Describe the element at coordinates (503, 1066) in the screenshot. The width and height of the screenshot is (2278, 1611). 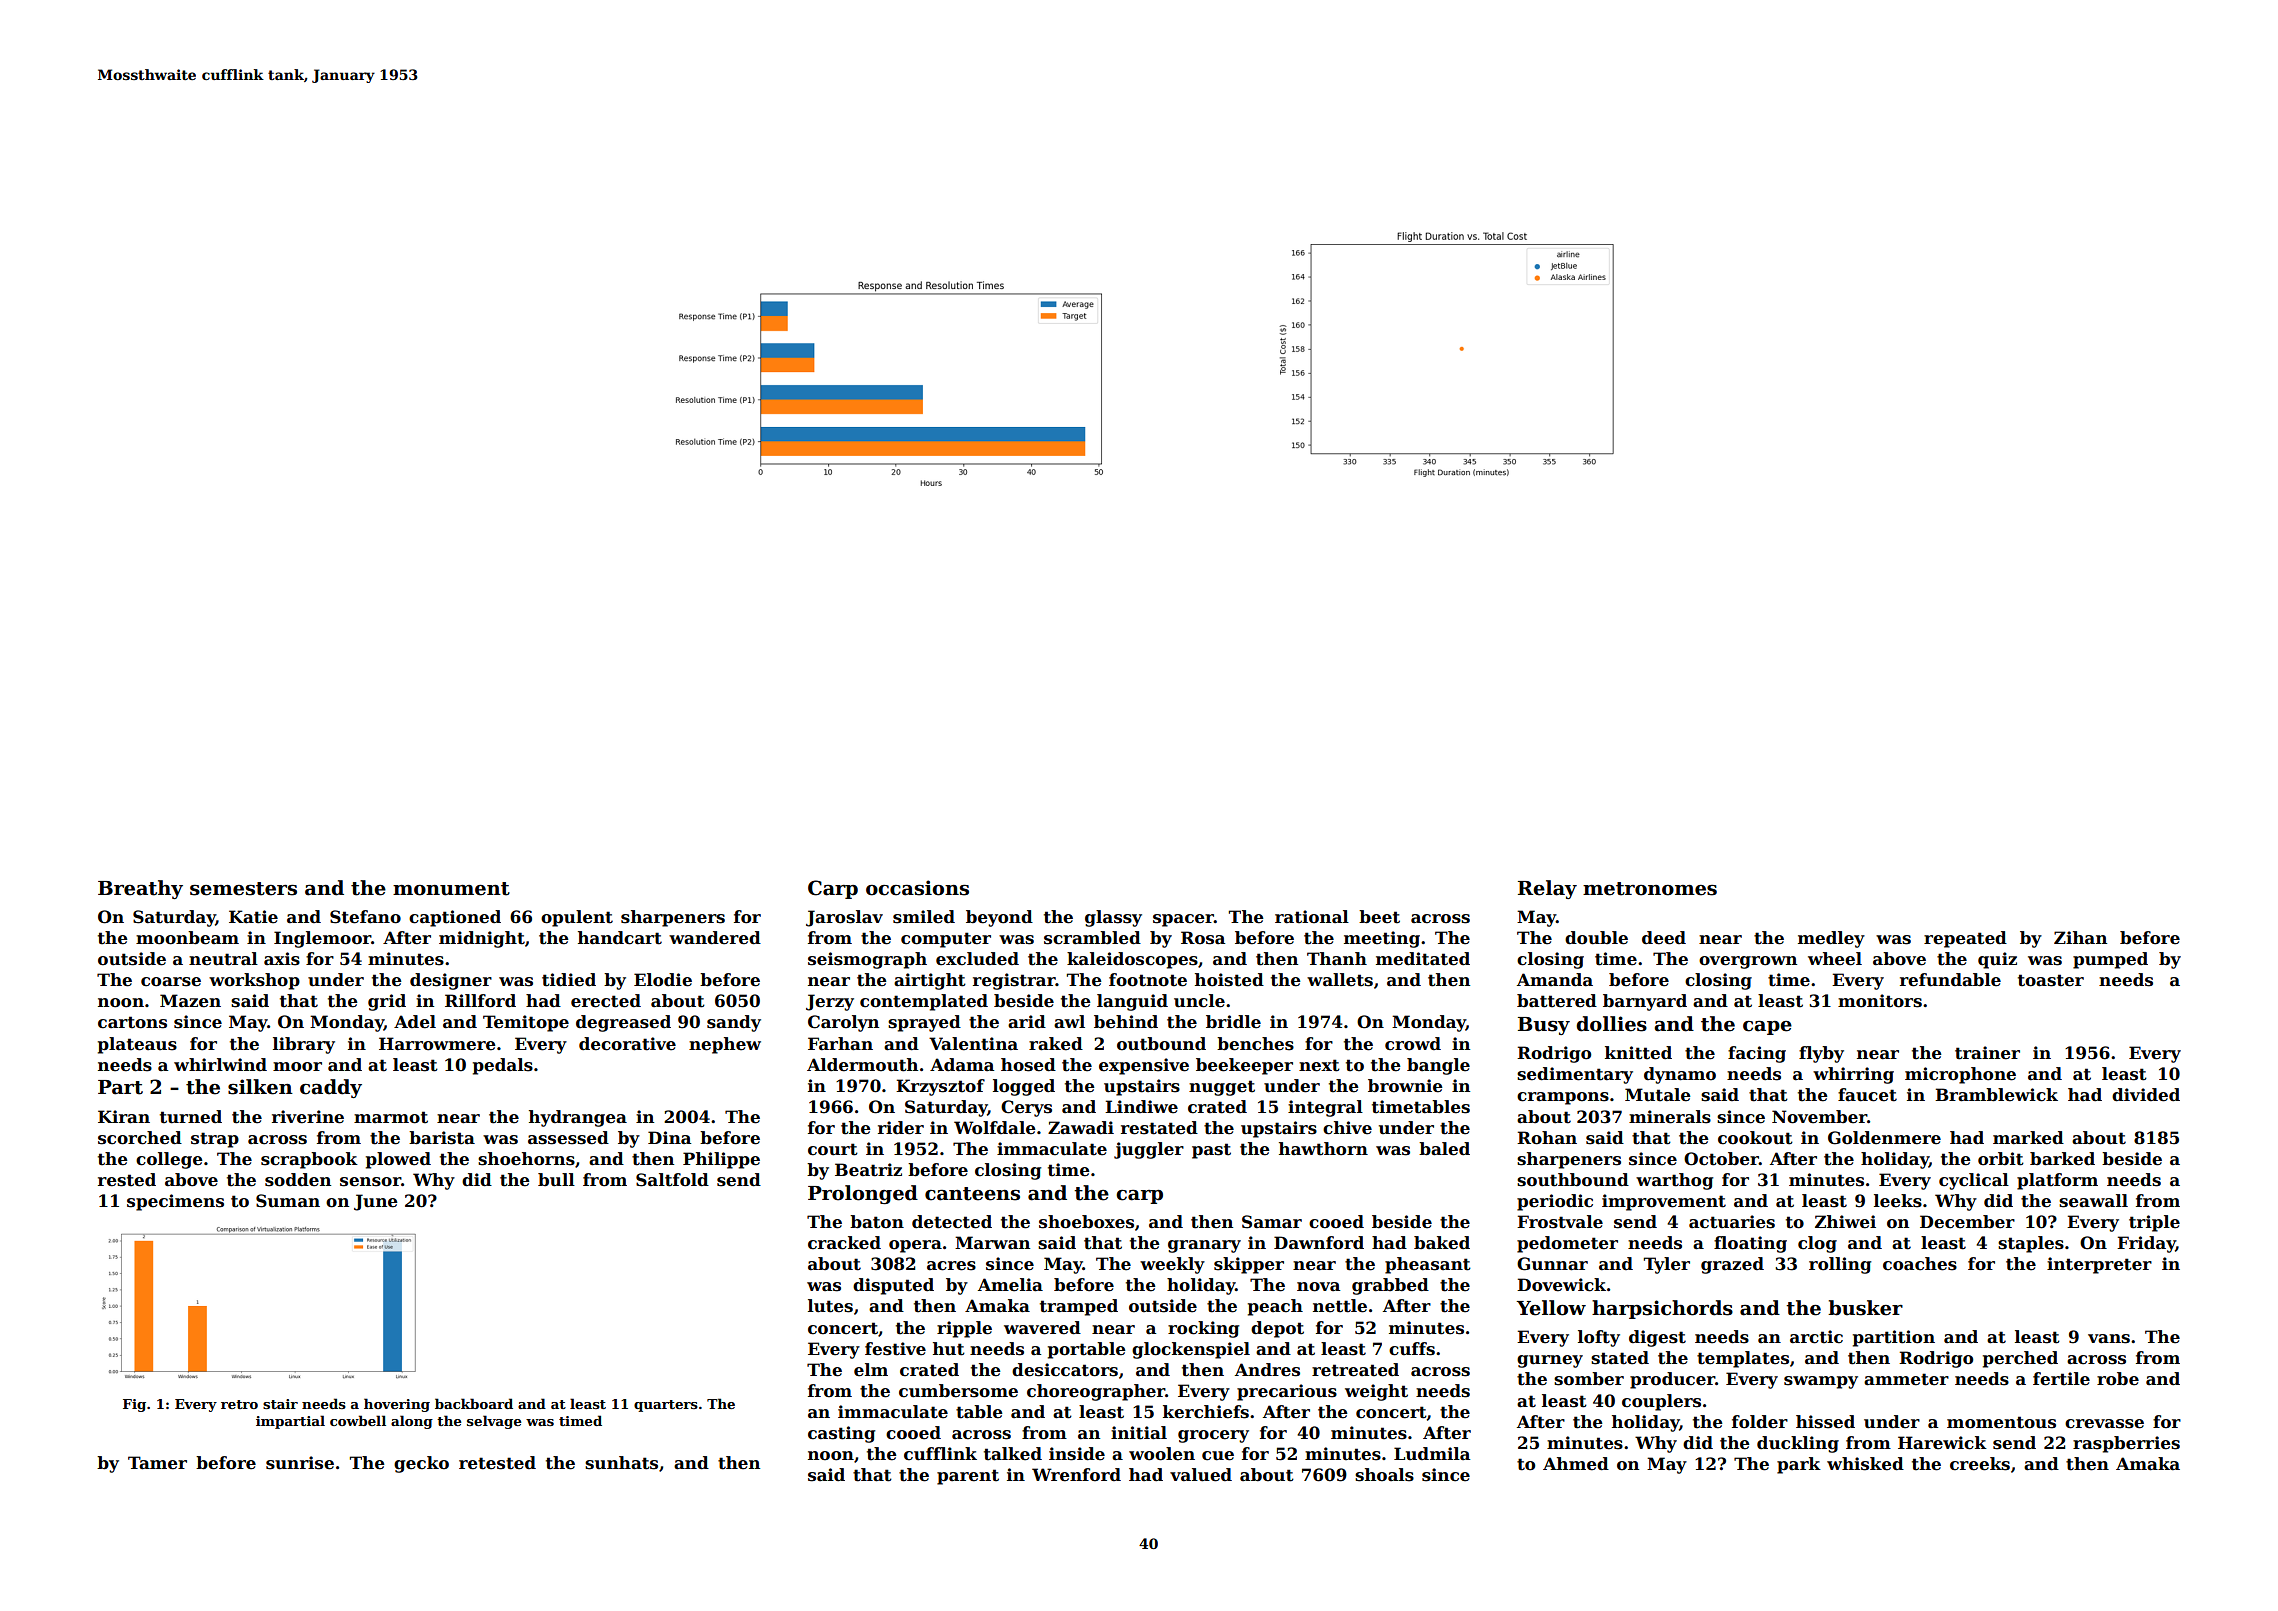
I see `pedals` at that location.
